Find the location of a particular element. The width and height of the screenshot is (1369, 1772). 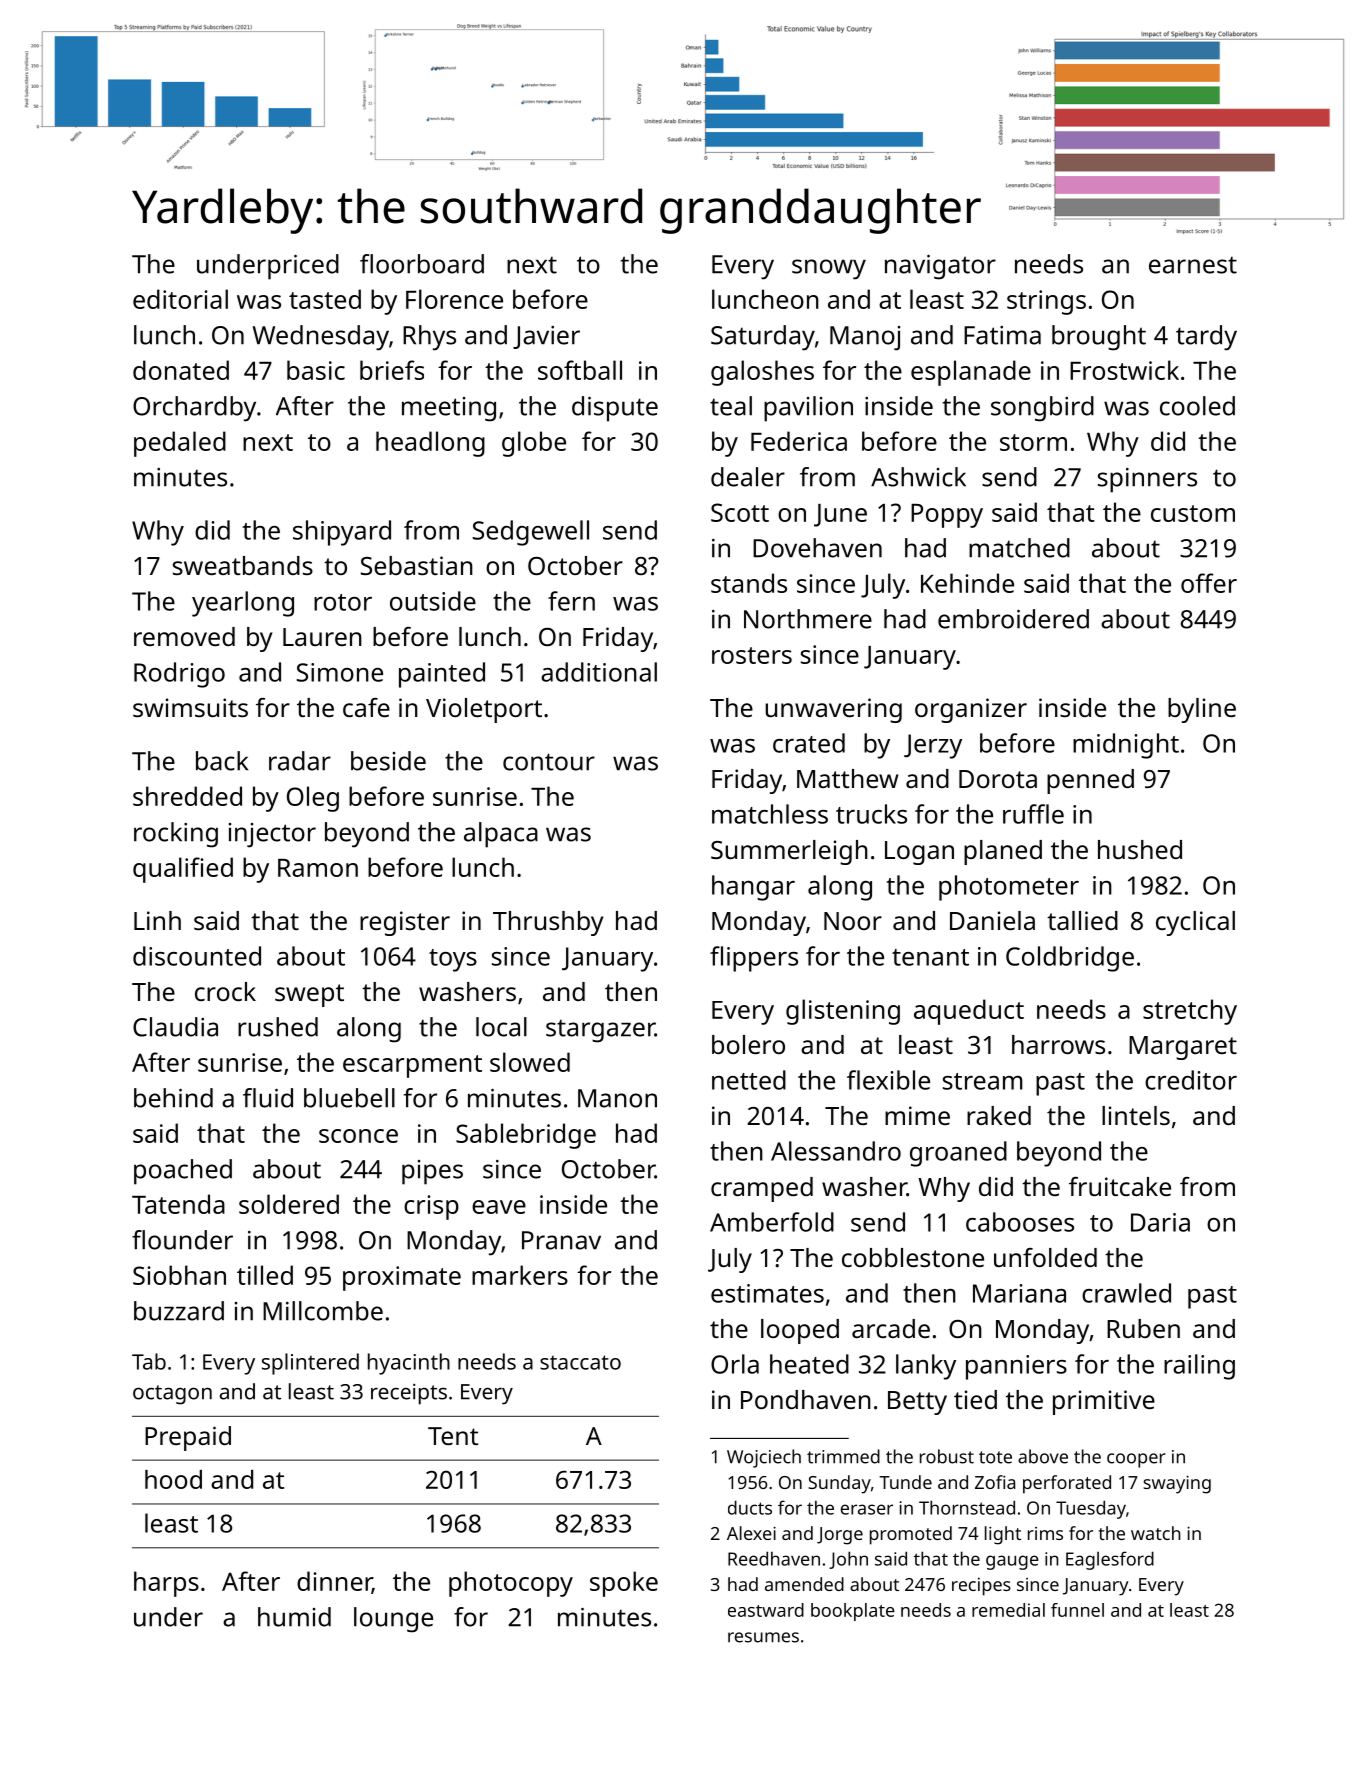

pipes is located at coordinates (432, 1172).
